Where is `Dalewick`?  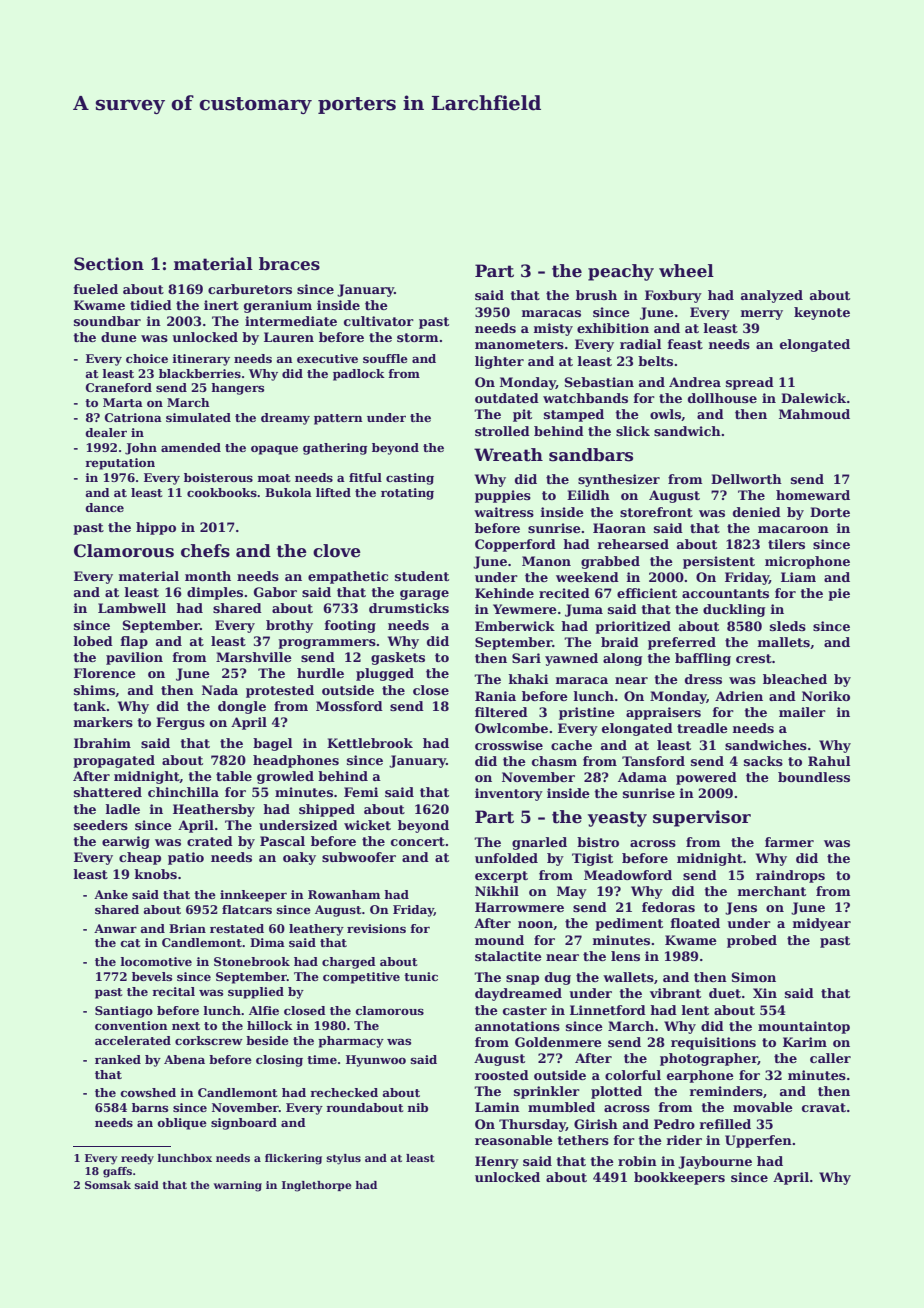 Dalewick is located at coordinates (813, 398).
